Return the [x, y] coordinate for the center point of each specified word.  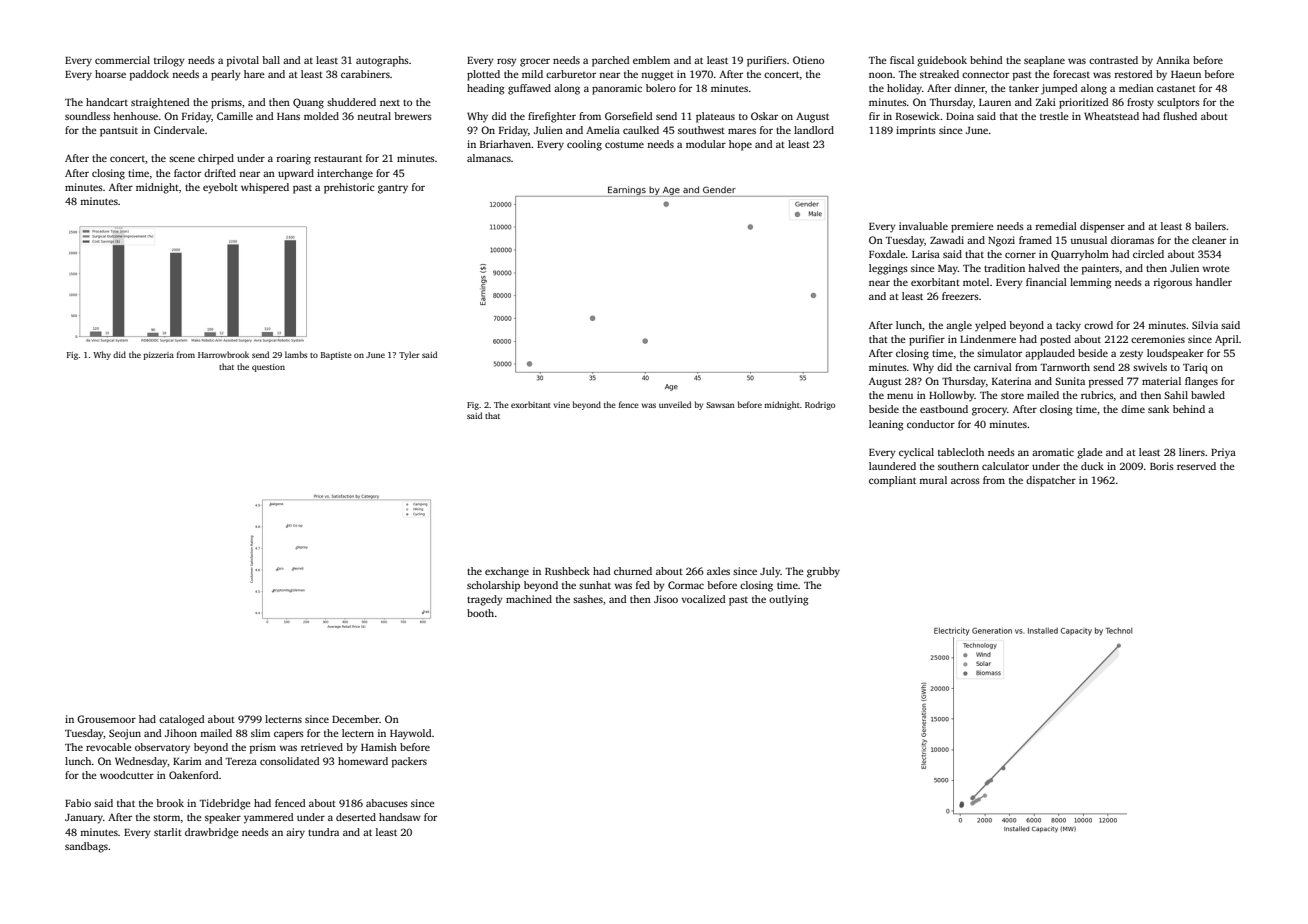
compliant [892, 481]
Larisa [926, 254]
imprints [916, 131]
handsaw [400, 817]
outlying [788, 600]
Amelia [603, 130]
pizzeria [158, 356]
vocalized [704, 599]
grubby [823, 572]
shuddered [351, 102]
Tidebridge [225, 804]
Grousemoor [106, 719]
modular [706, 144]
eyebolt [220, 188]
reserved [1196, 466]
